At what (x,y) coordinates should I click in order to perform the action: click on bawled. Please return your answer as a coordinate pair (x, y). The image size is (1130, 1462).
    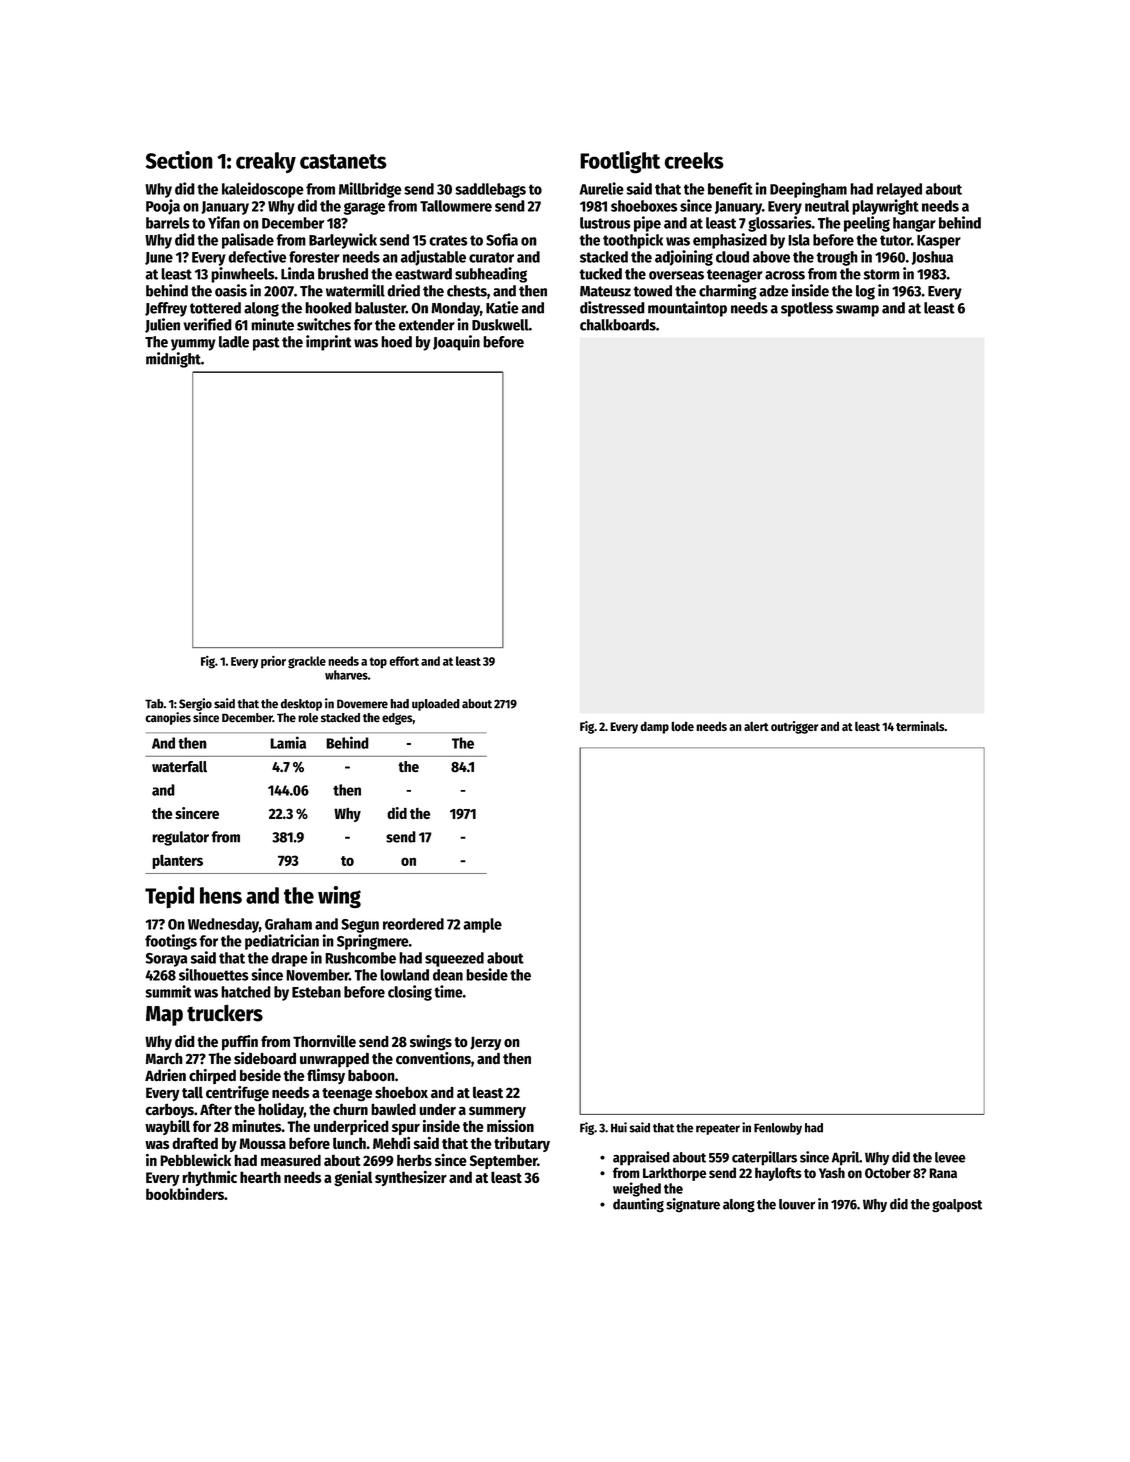
    Looking at the image, I should click on (393, 1109).
